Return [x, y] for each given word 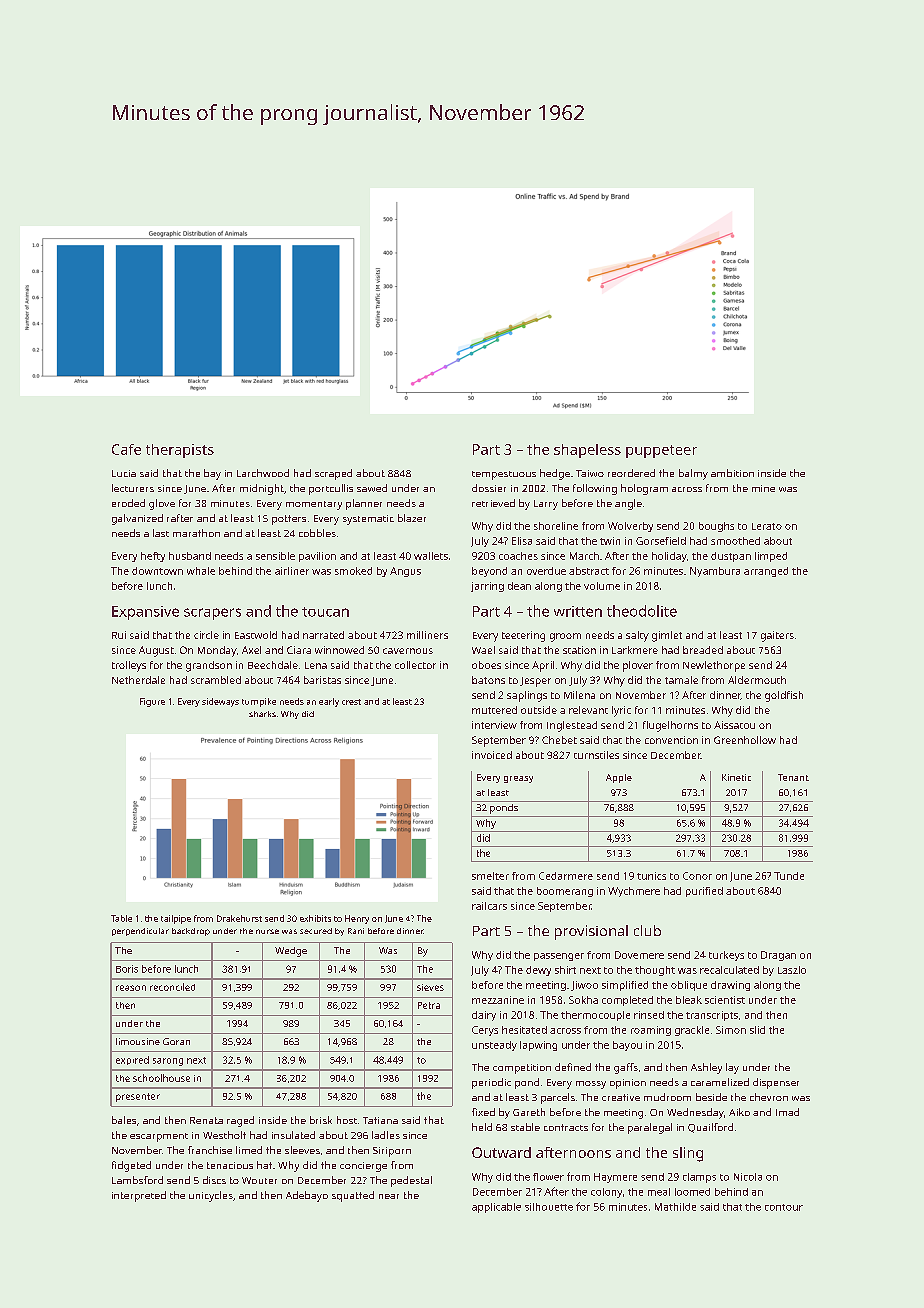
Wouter [259, 1180]
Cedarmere [566, 876]
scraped [333, 474]
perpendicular [140, 932]
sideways [220, 702]
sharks [262, 714]
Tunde [789, 876]
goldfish [784, 696]
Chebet [559, 740]
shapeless [587, 451]
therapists [180, 451]
